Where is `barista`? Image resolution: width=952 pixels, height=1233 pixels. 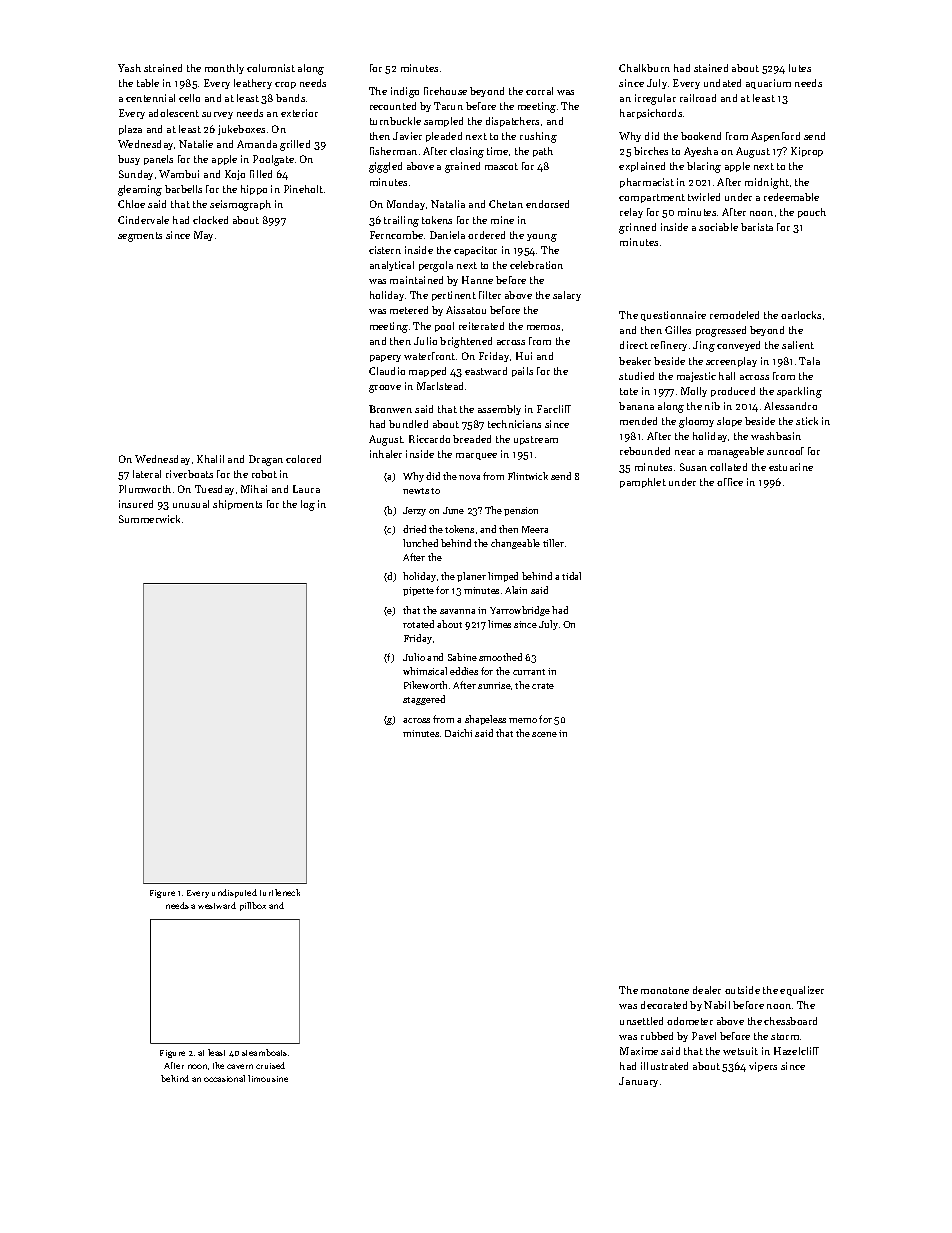 barista is located at coordinates (757, 227).
